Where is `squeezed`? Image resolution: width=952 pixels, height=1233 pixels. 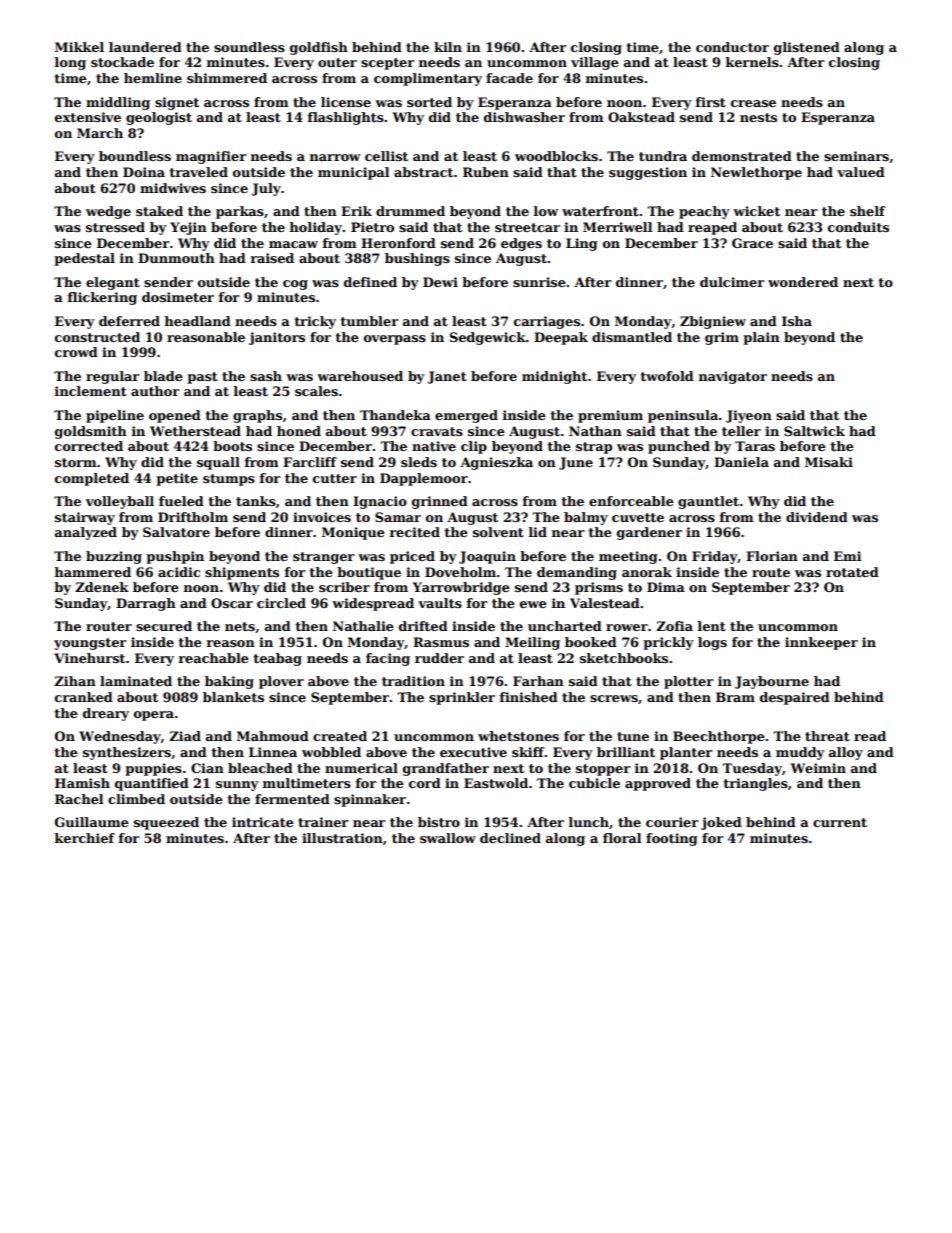 squeezed is located at coordinates (166, 823).
